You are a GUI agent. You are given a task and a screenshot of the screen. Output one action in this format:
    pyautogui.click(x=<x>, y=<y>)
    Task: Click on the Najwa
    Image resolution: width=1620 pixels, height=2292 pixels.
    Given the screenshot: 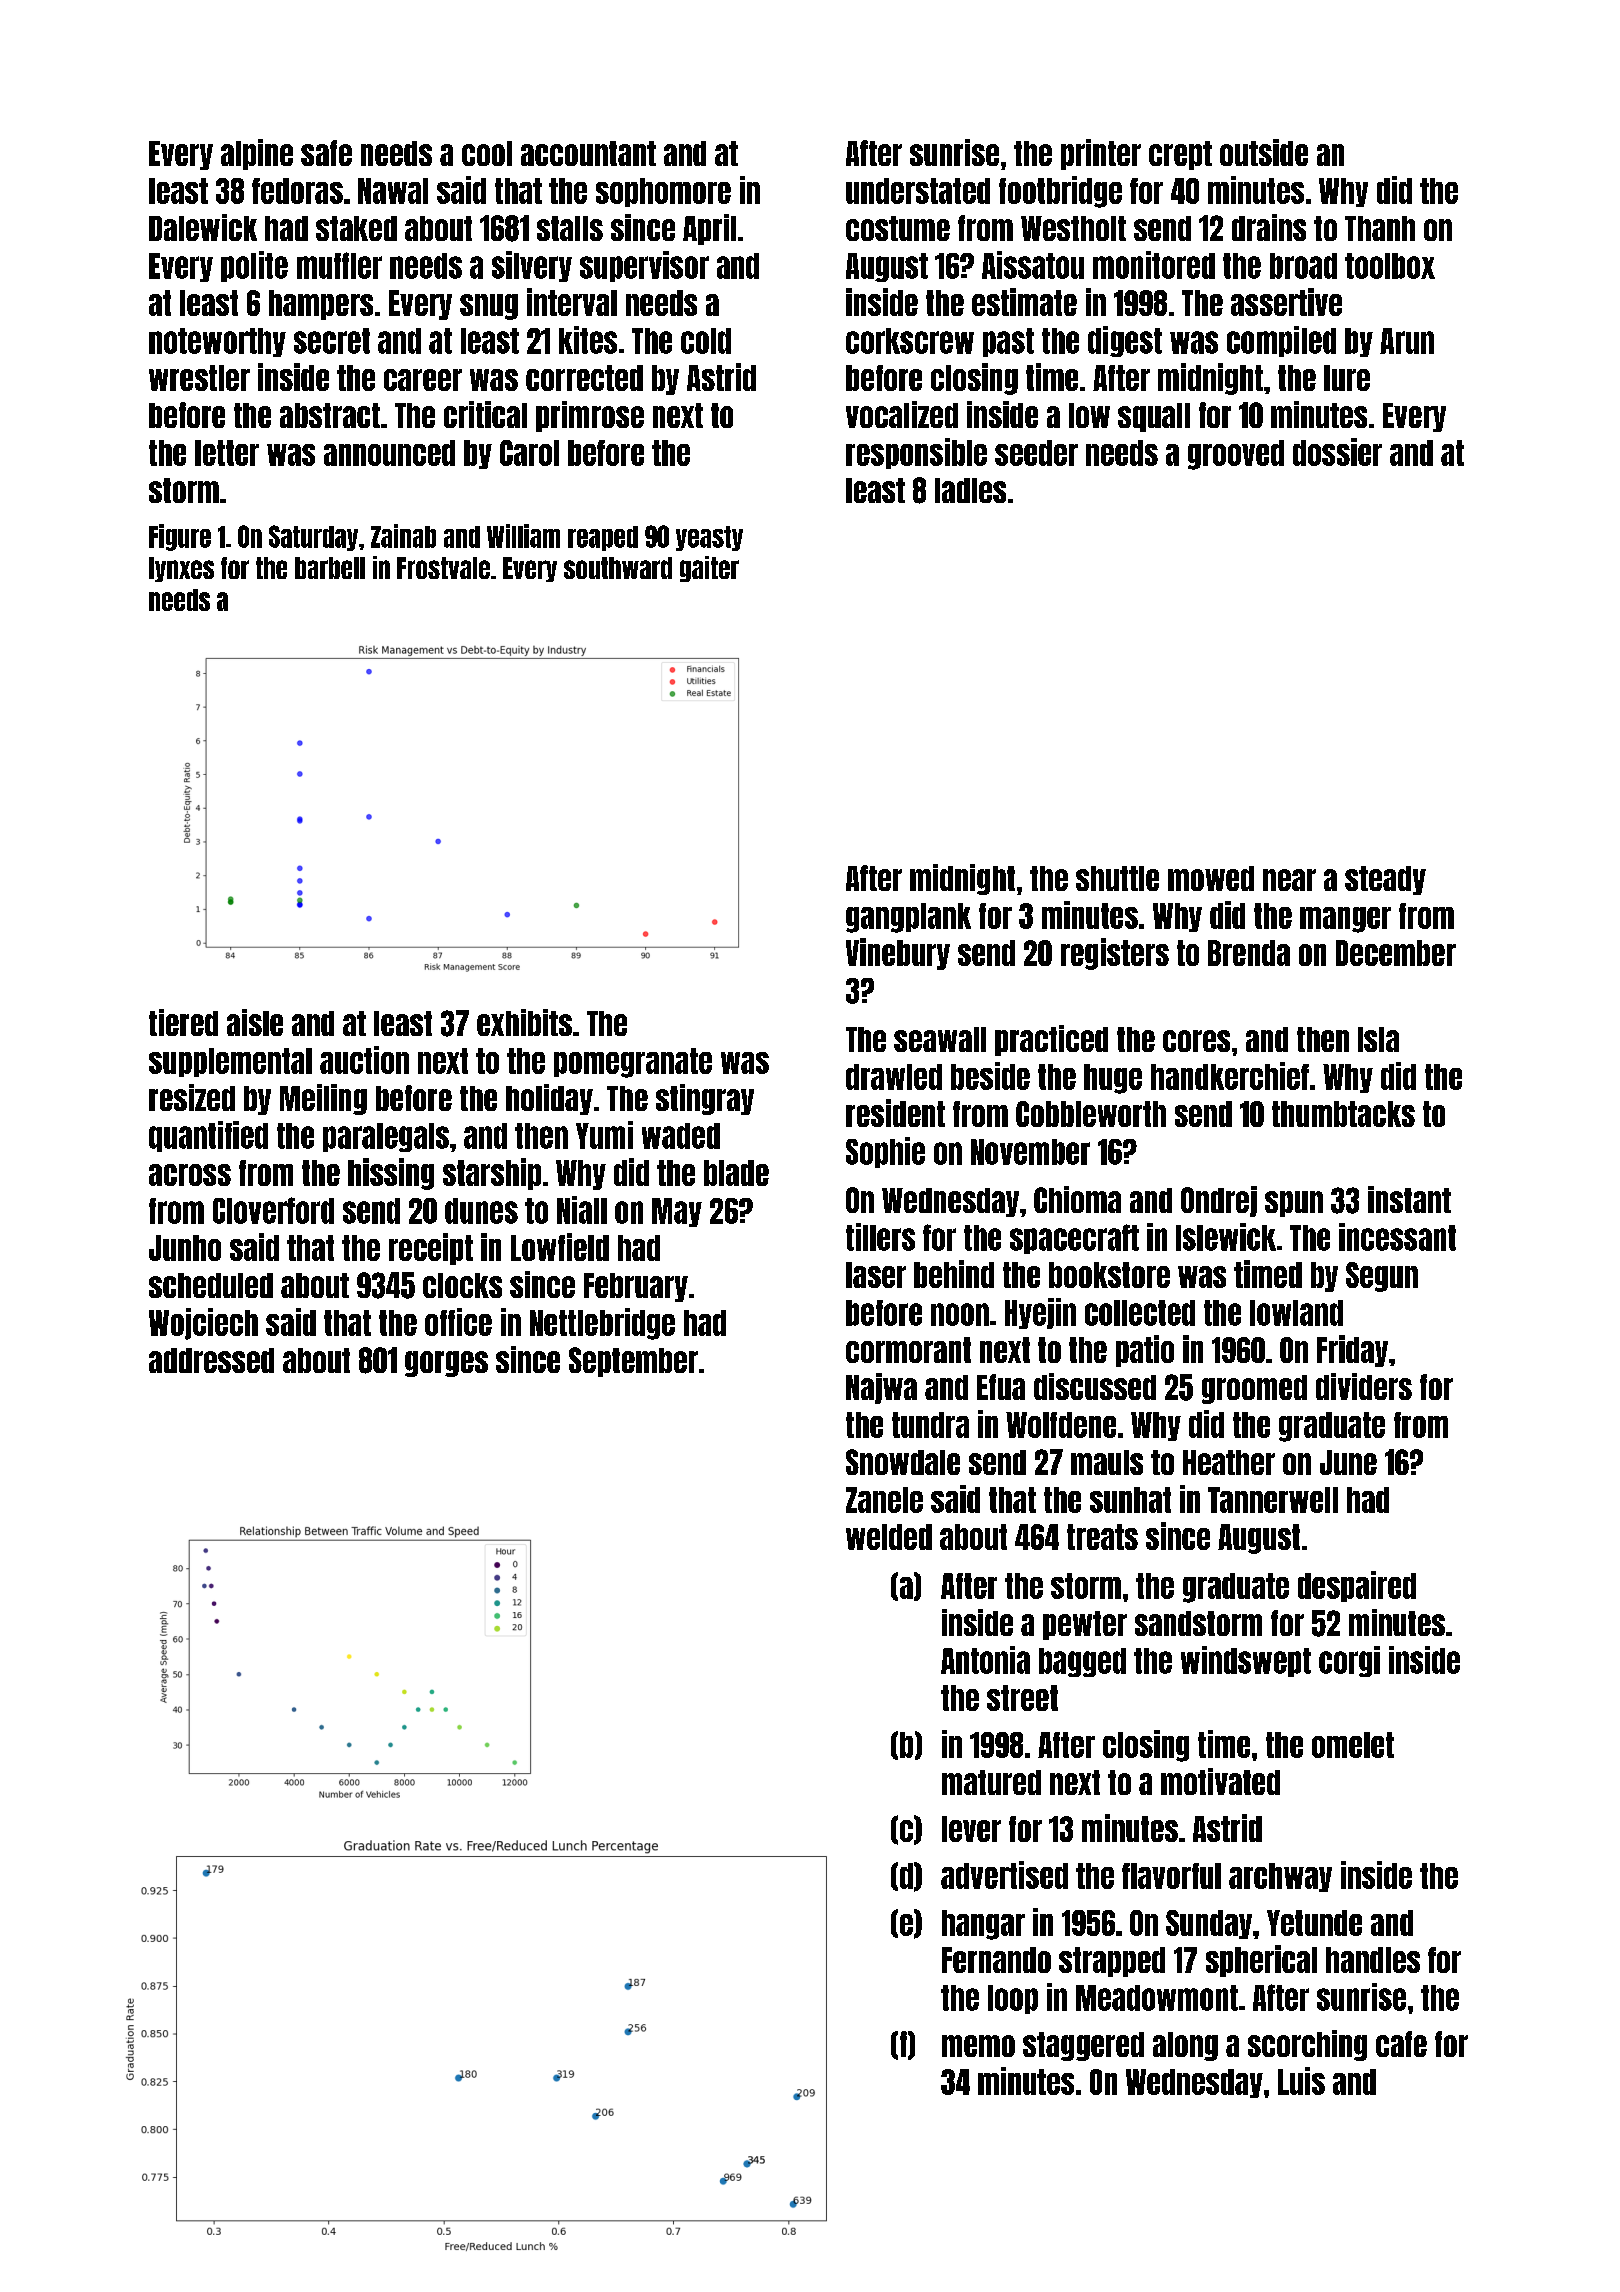 What is the action you would take?
    pyautogui.click(x=881, y=1388)
